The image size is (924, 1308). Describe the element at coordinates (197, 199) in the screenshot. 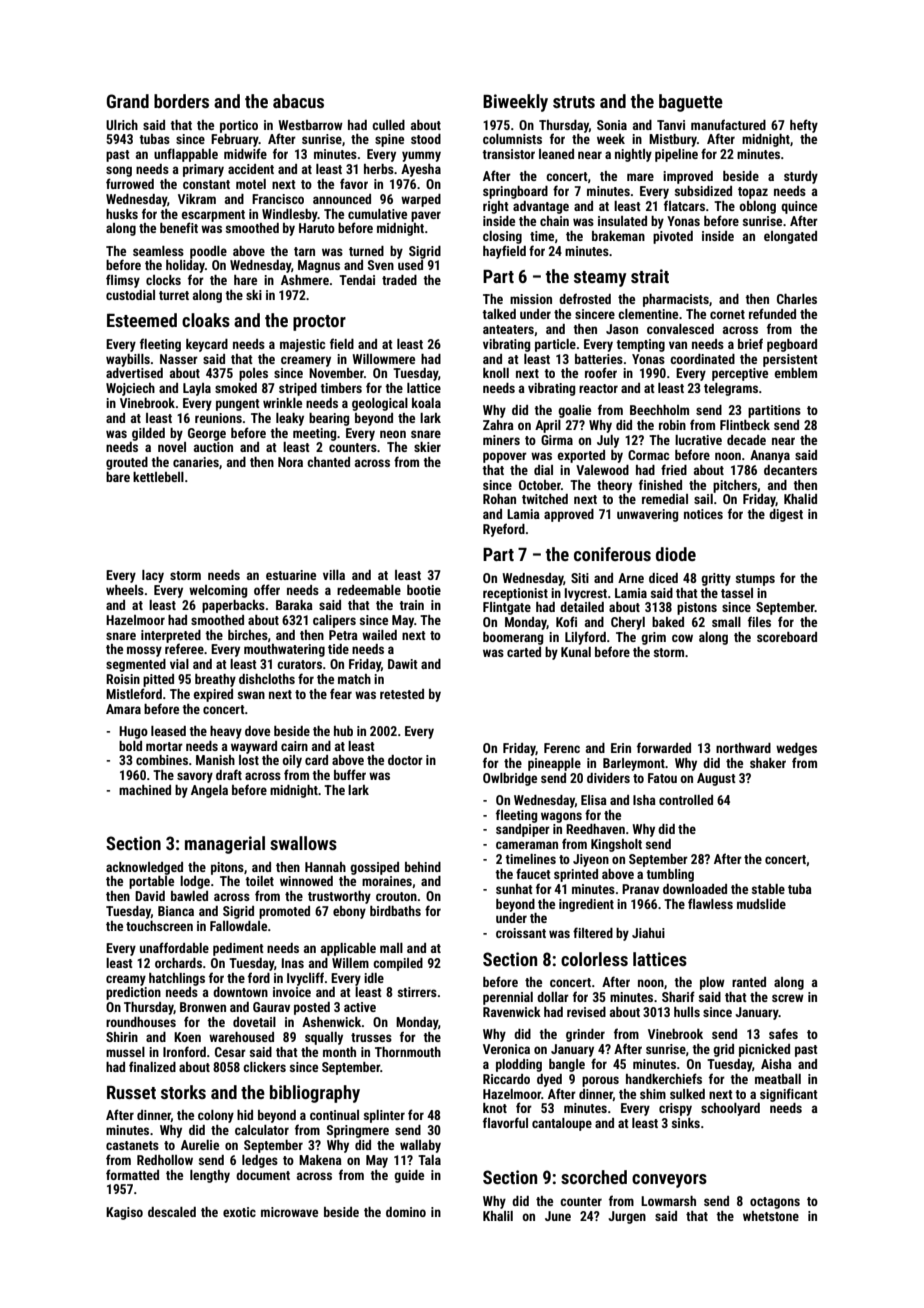

I see `Vikram` at that location.
